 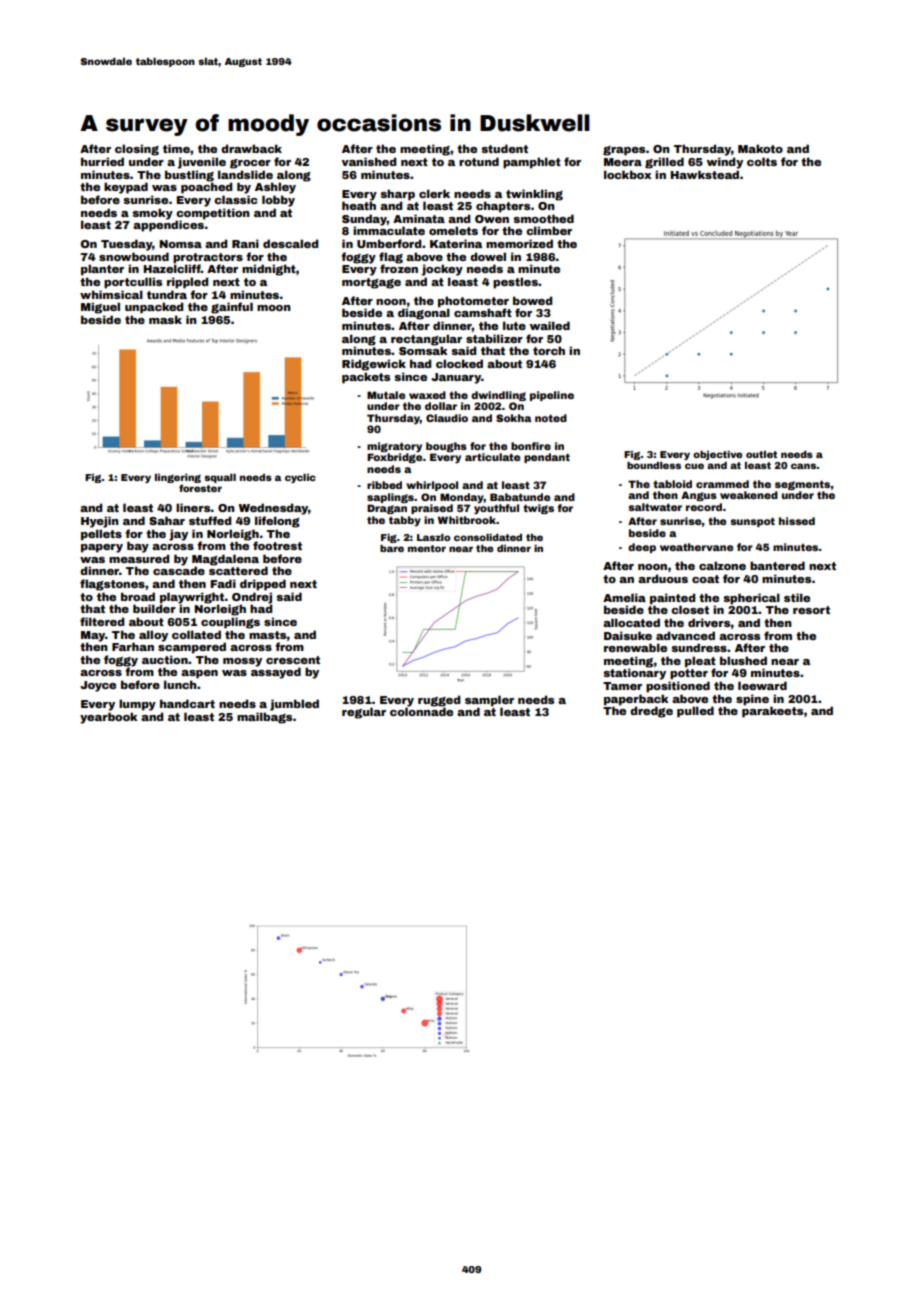 What do you see at coordinates (751, 599) in the screenshot?
I see `spherical` at bounding box center [751, 599].
